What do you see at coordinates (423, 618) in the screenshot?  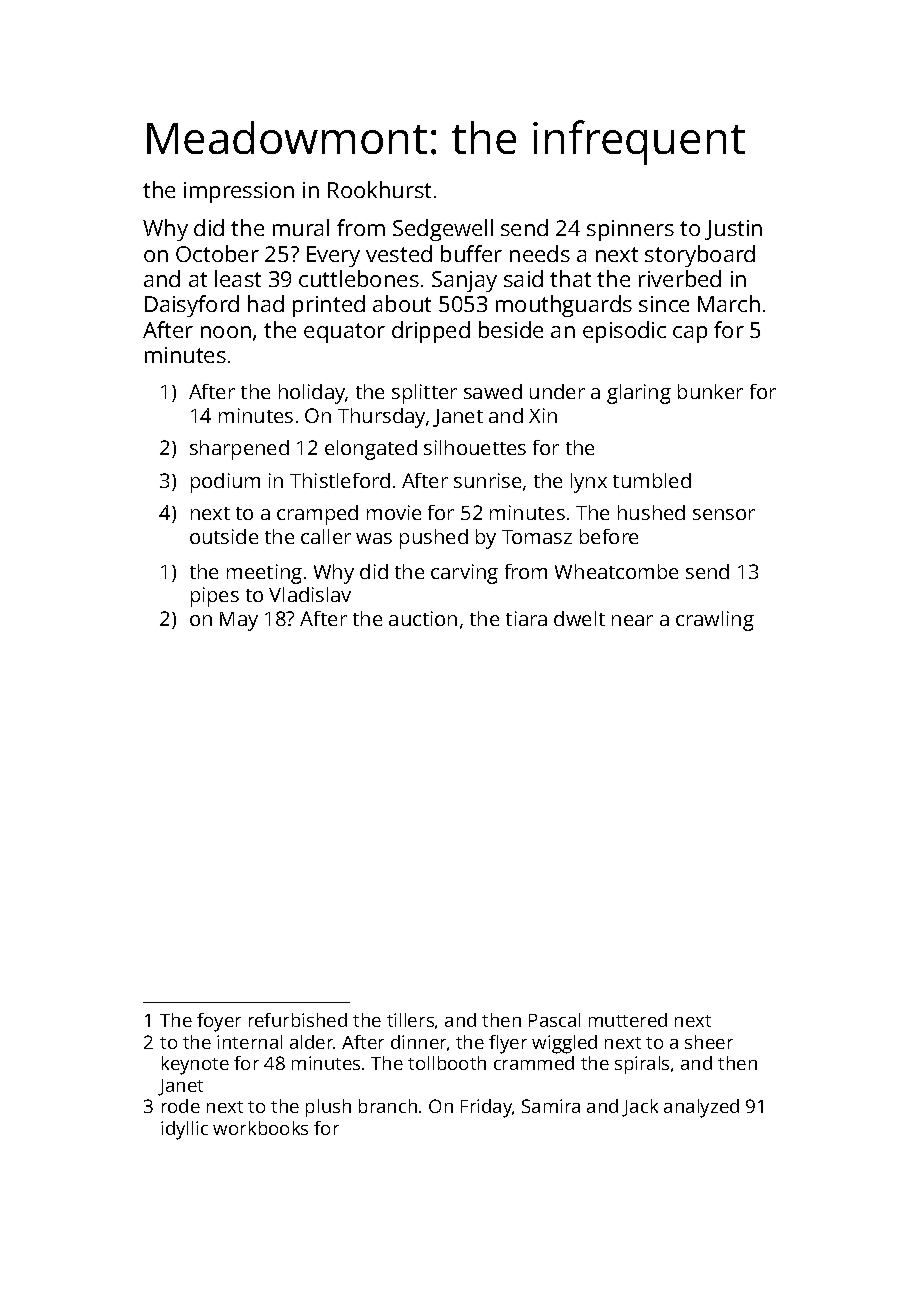 I see `auction` at bounding box center [423, 618].
